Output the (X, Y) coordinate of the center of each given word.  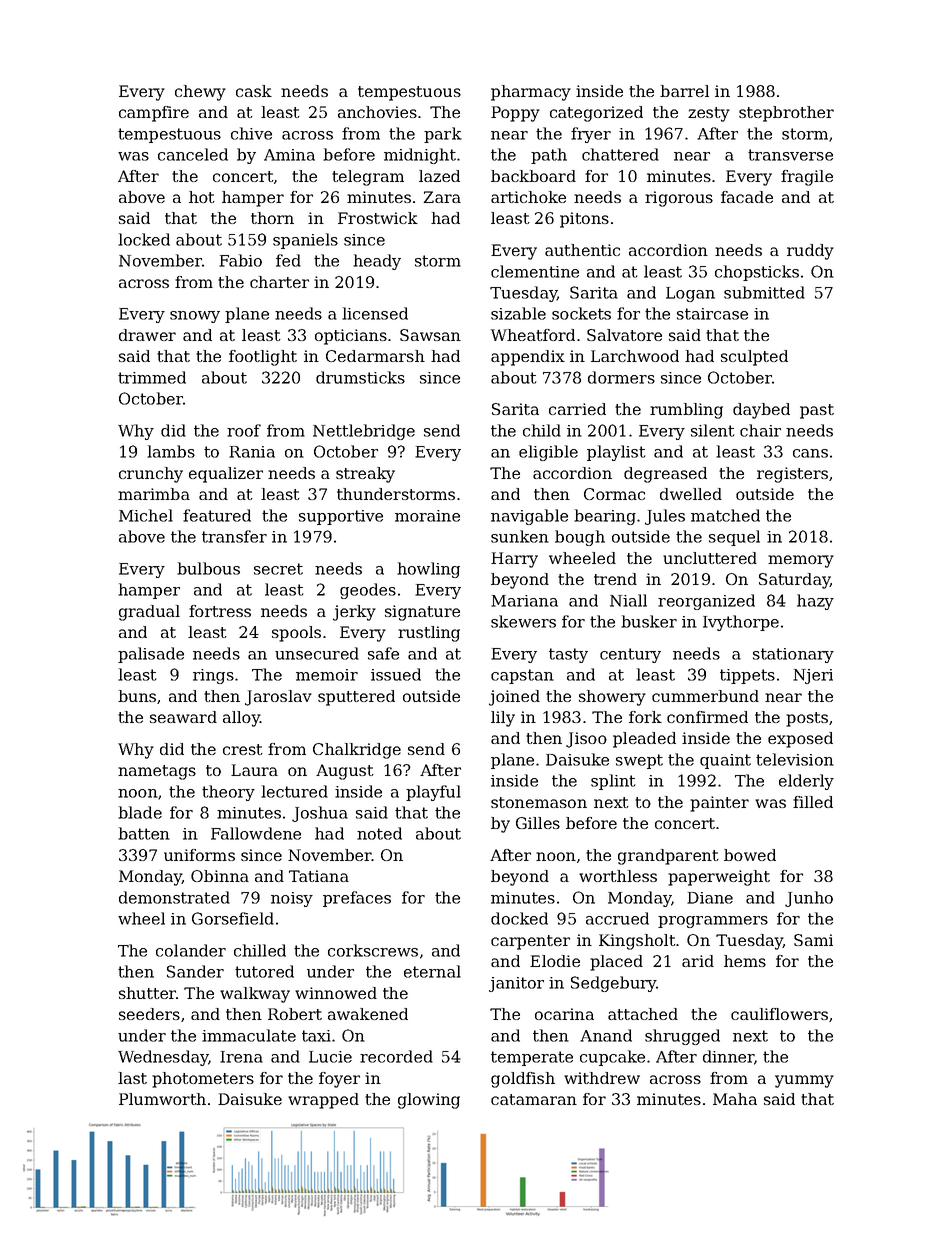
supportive (341, 517)
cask (254, 91)
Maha (735, 1099)
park (443, 135)
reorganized (706, 602)
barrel (684, 91)
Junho (809, 899)
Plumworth (162, 1099)
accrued (617, 918)
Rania (252, 452)
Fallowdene (256, 833)
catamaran (534, 1099)
